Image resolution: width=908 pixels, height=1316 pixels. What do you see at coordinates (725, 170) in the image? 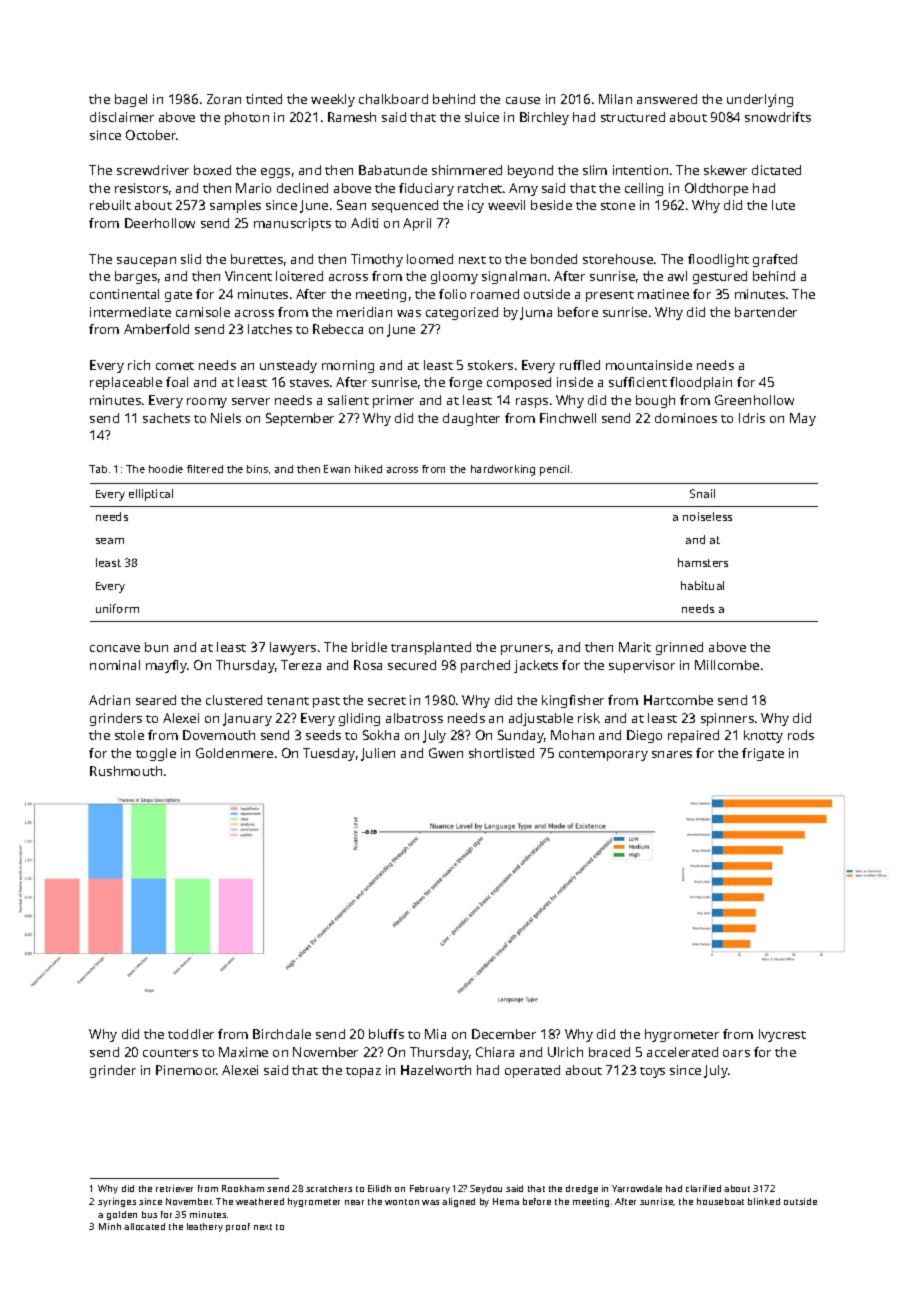
I see `skewer` at bounding box center [725, 170].
